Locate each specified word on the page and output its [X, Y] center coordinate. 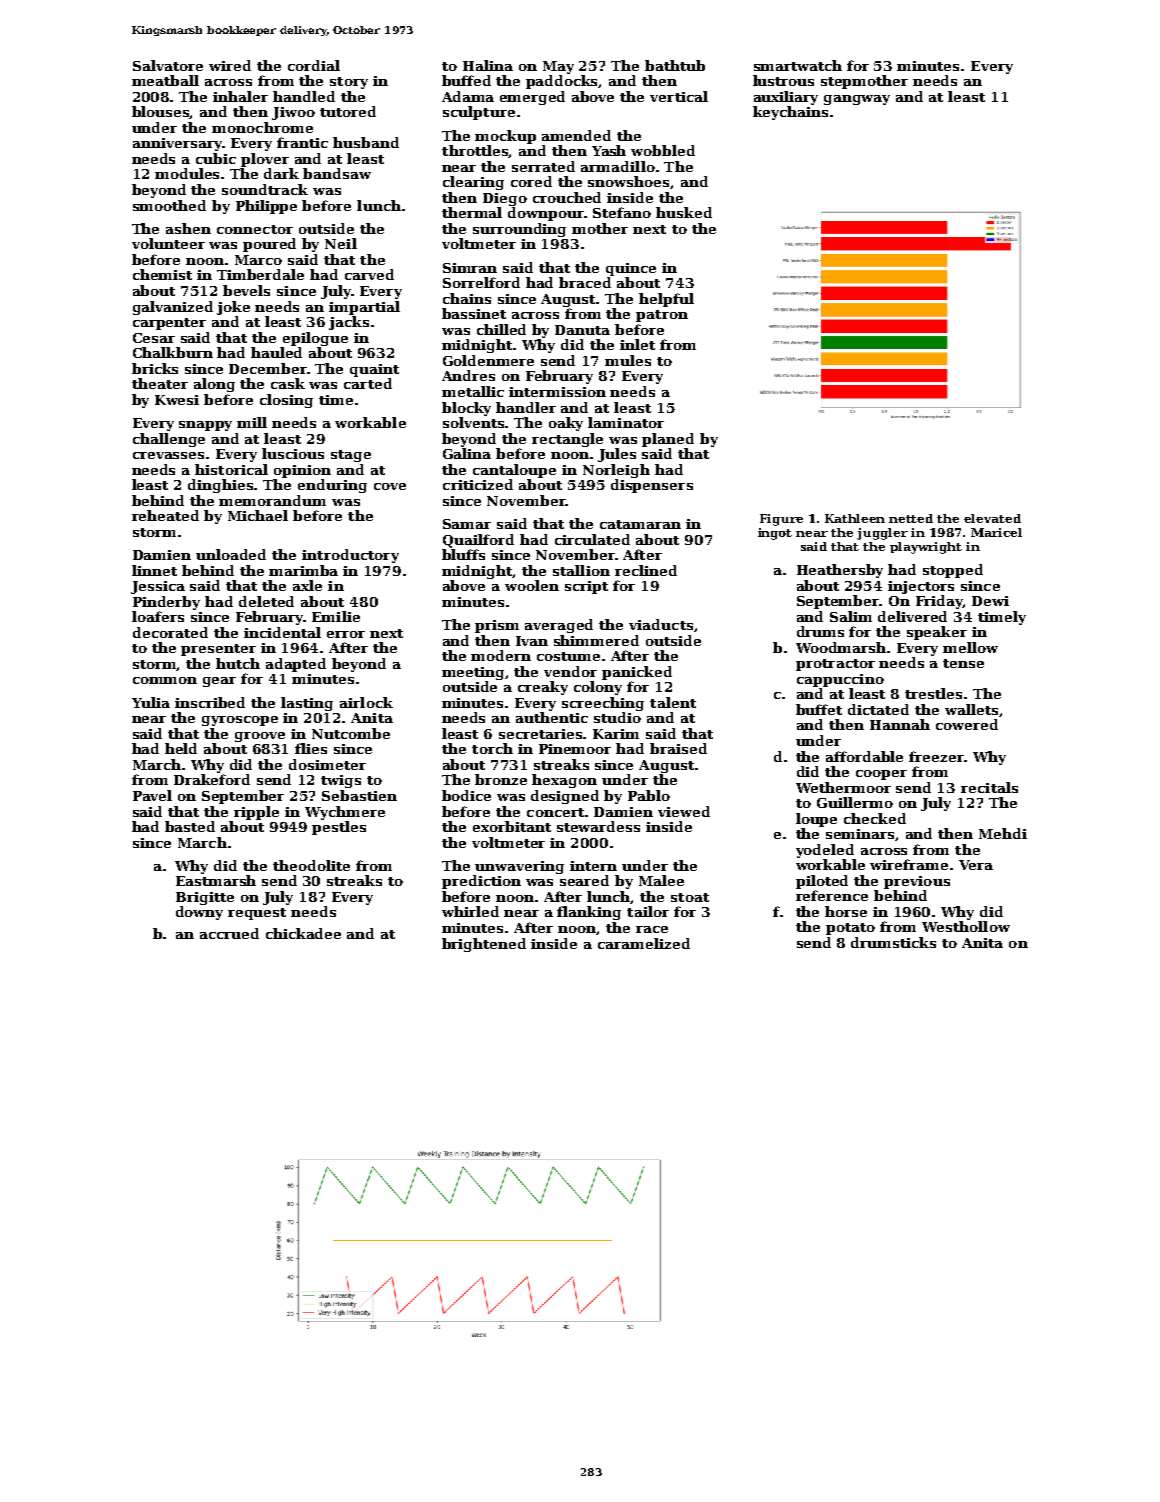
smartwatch [798, 65]
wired [230, 65]
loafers [158, 616]
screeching [603, 704]
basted [190, 826]
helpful [666, 300]
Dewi [990, 601]
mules [628, 360]
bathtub [675, 65]
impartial [364, 308]
